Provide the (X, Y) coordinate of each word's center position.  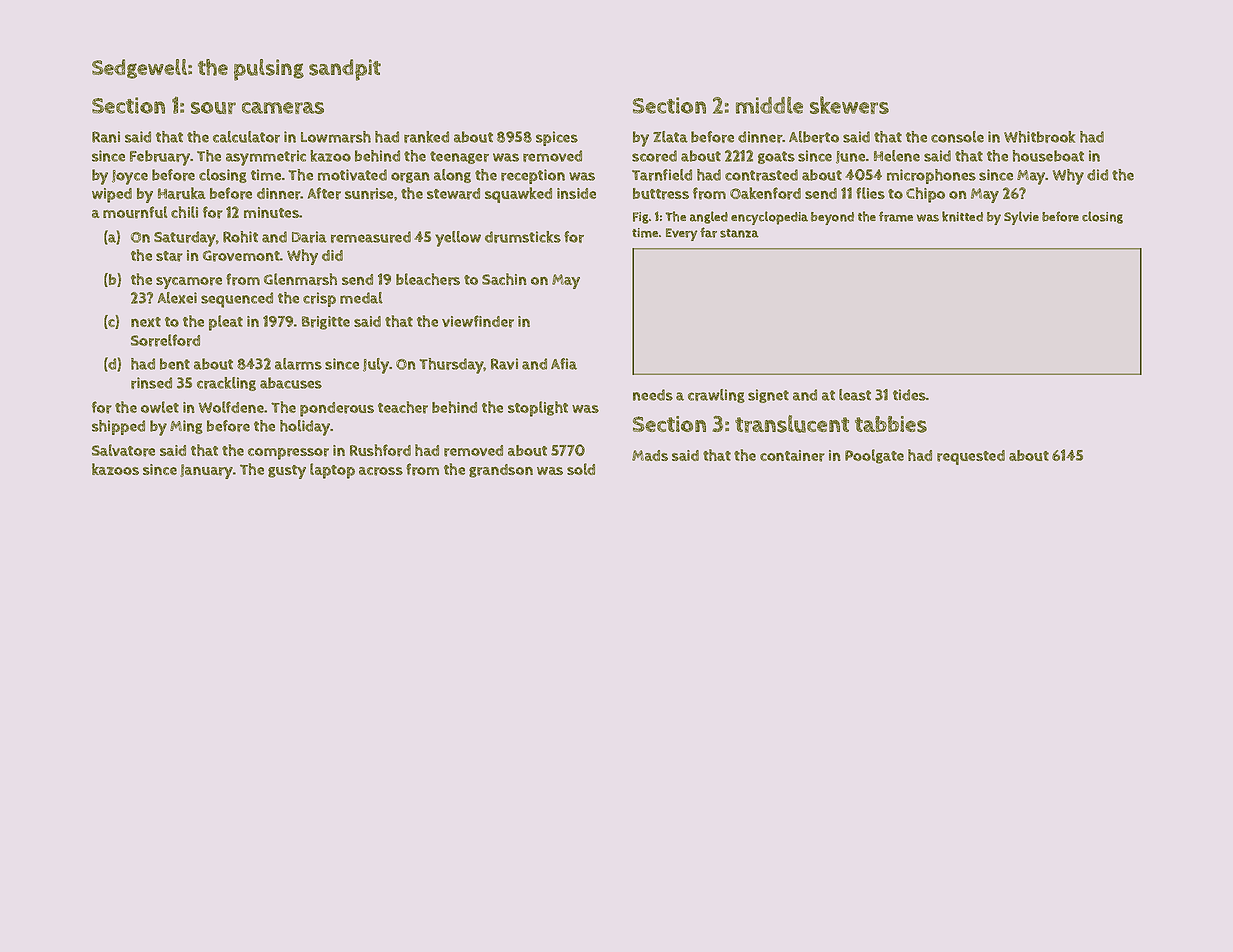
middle (769, 105)
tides (909, 395)
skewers (849, 105)
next (146, 322)
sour (213, 108)
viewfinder (478, 321)
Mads (650, 455)
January (206, 471)
